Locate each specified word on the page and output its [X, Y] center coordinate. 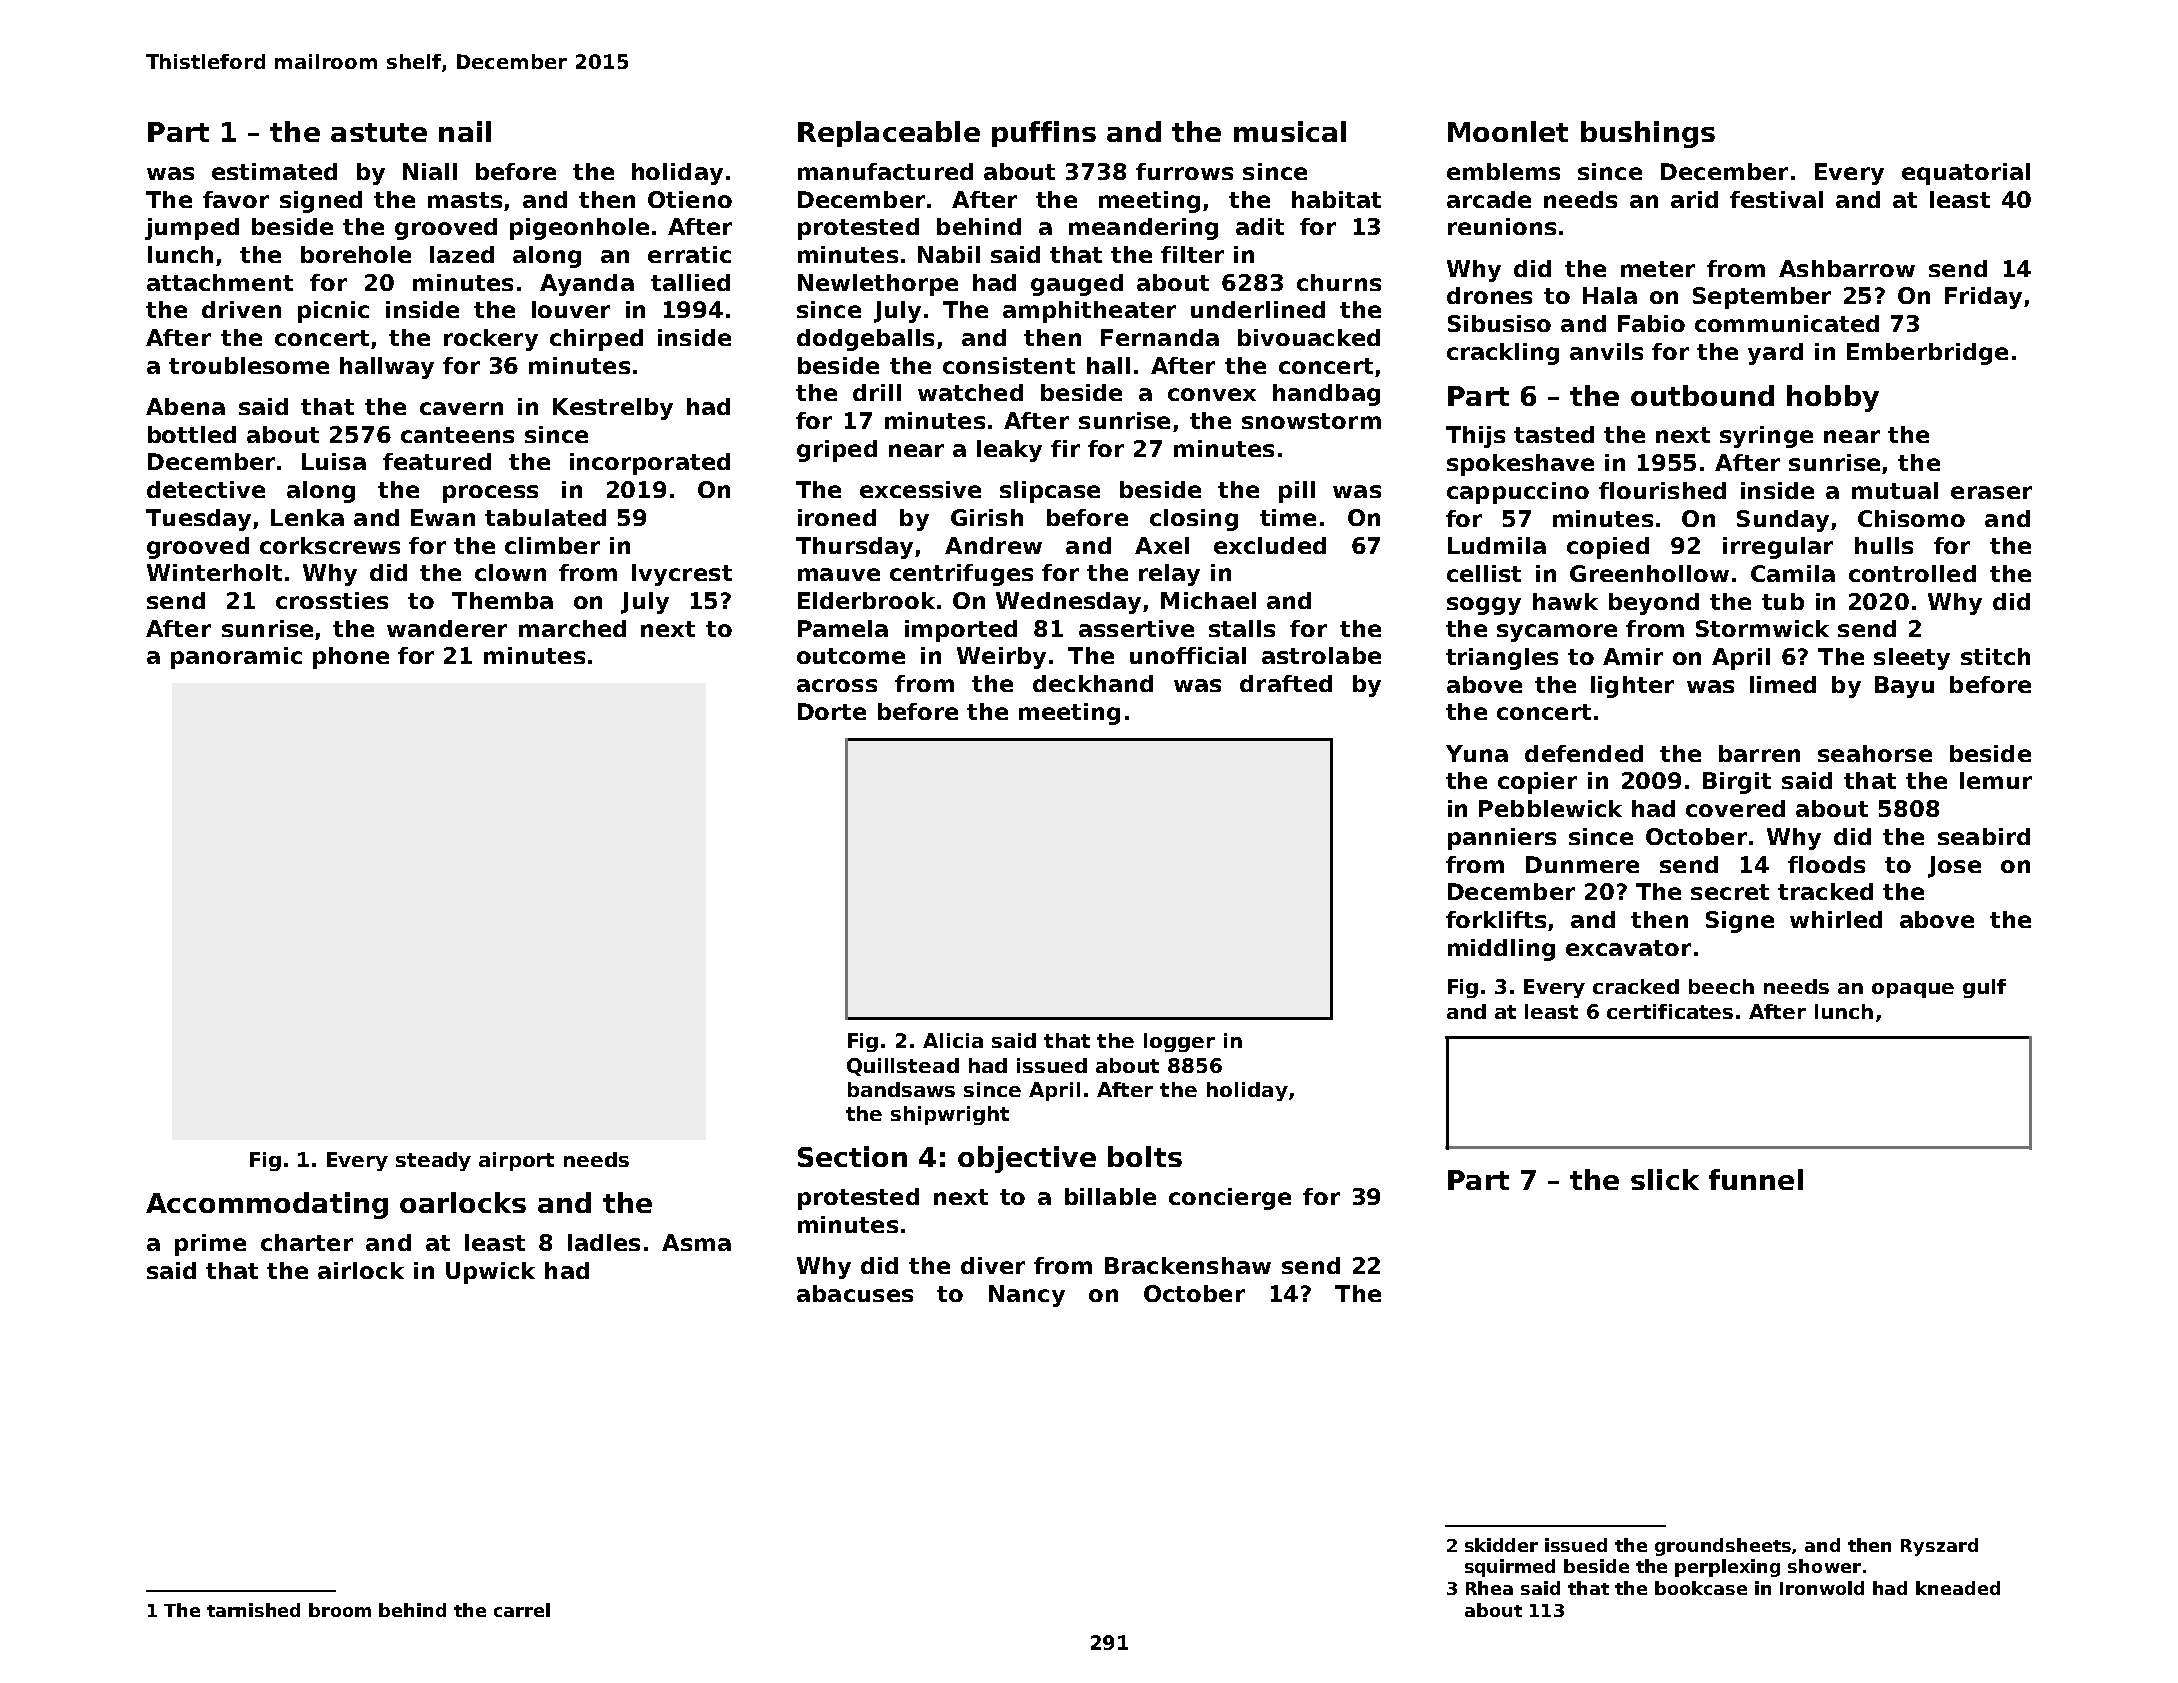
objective [1027, 1159]
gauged [1077, 285]
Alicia [953, 1040]
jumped [192, 229]
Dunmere [1582, 864]
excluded [1270, 545]
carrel [522, 1610]
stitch [1995, 656]
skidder [1501, 1545]
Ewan [443, 517]
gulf [1984, 988]
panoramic [236, 658]
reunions [1502, 226]
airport [516, 1161]
